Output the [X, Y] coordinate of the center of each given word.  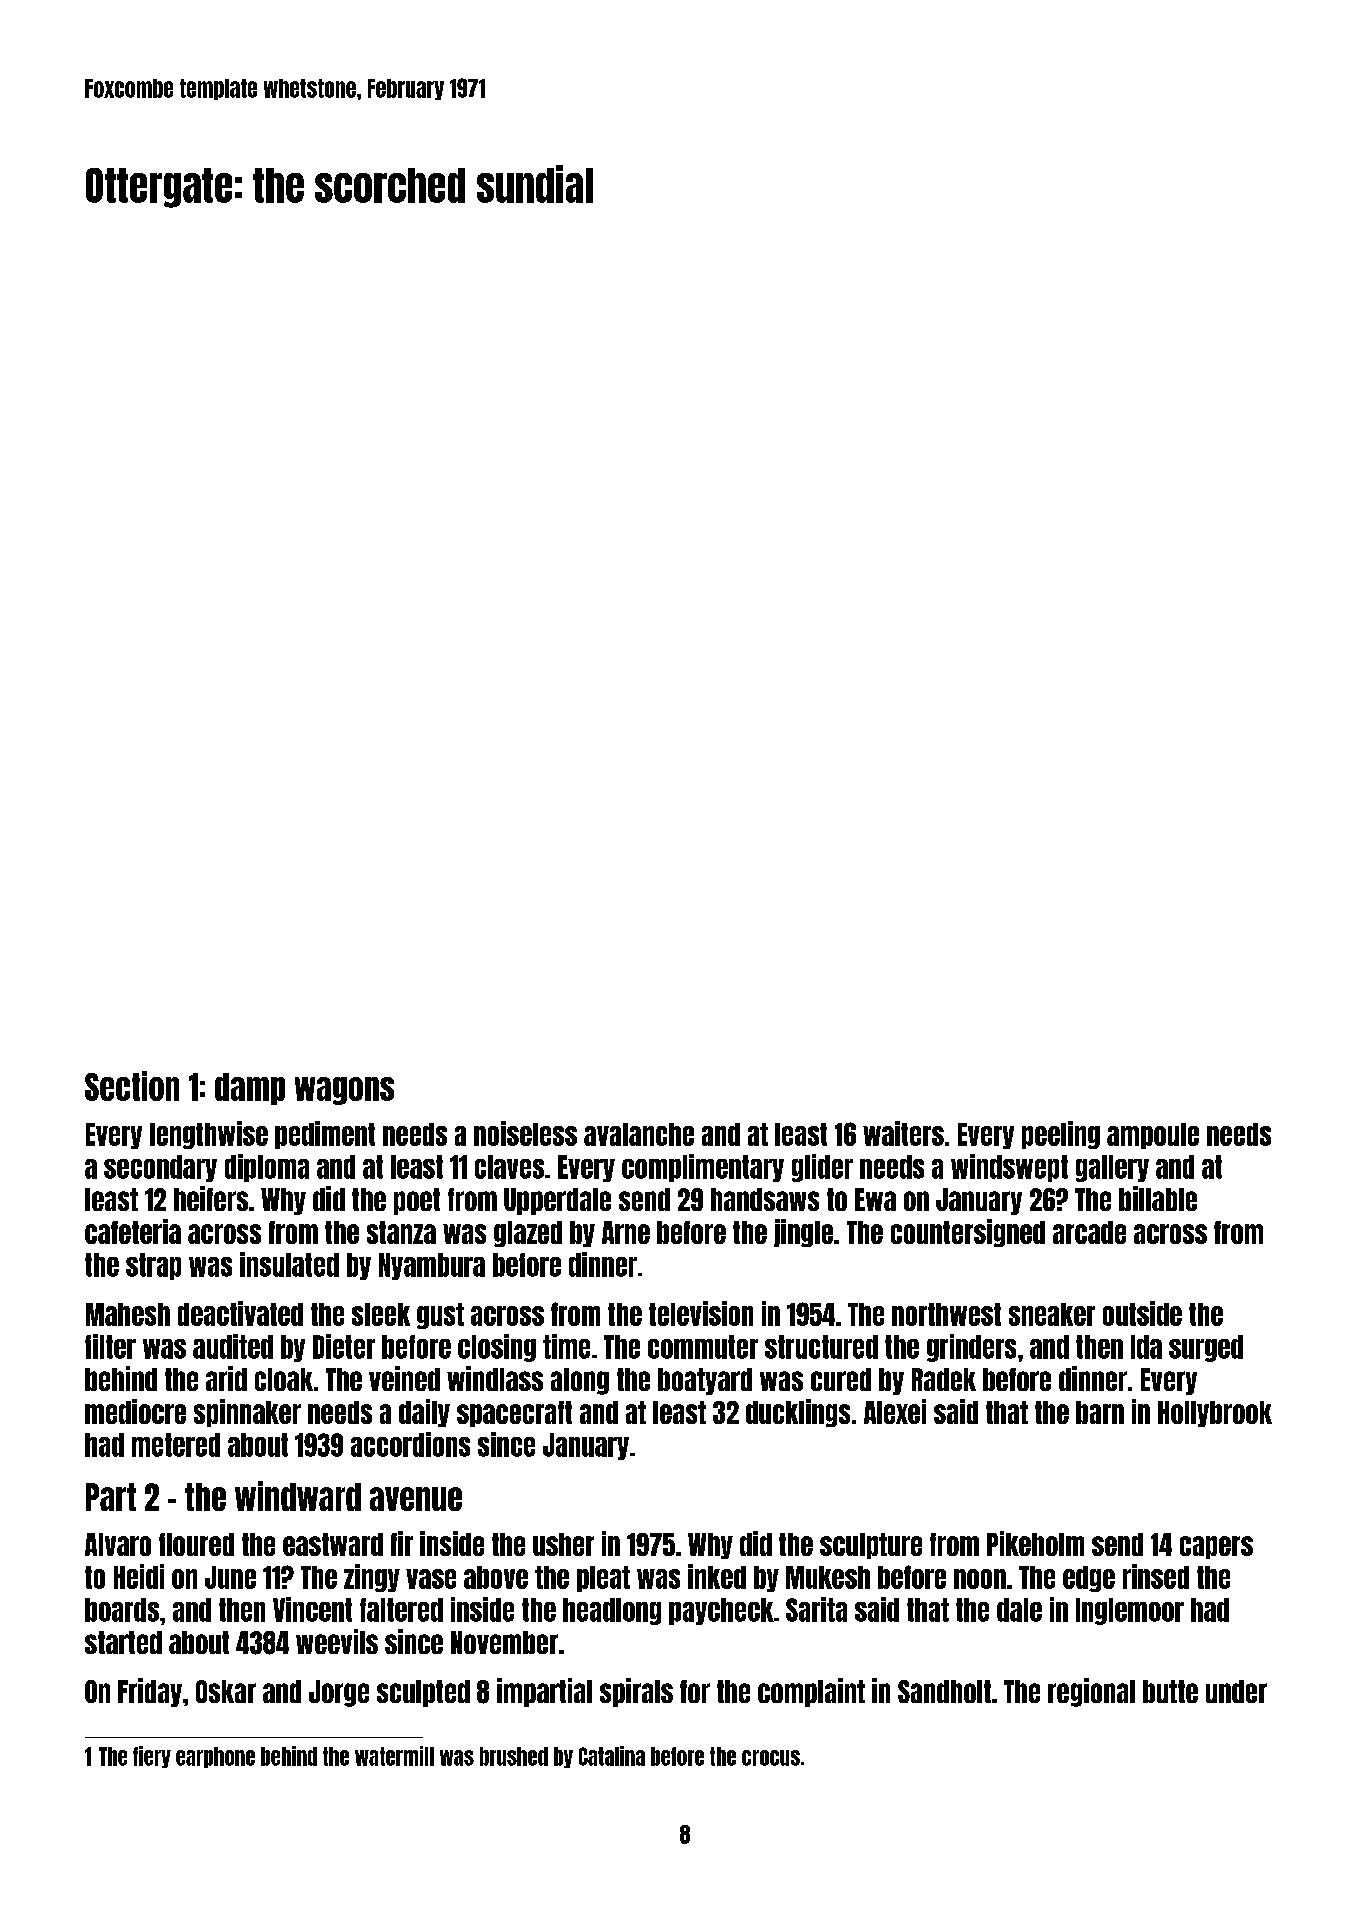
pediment [325, 1135]
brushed [514, 1756]
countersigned [968, 1233]
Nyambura [432, 1266]
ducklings [798, 1413]
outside [1142, 1313]
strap [153, 1266]
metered [176, 1445]
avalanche [639, 1134]
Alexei [895, 1411]
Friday [150, 1692]
